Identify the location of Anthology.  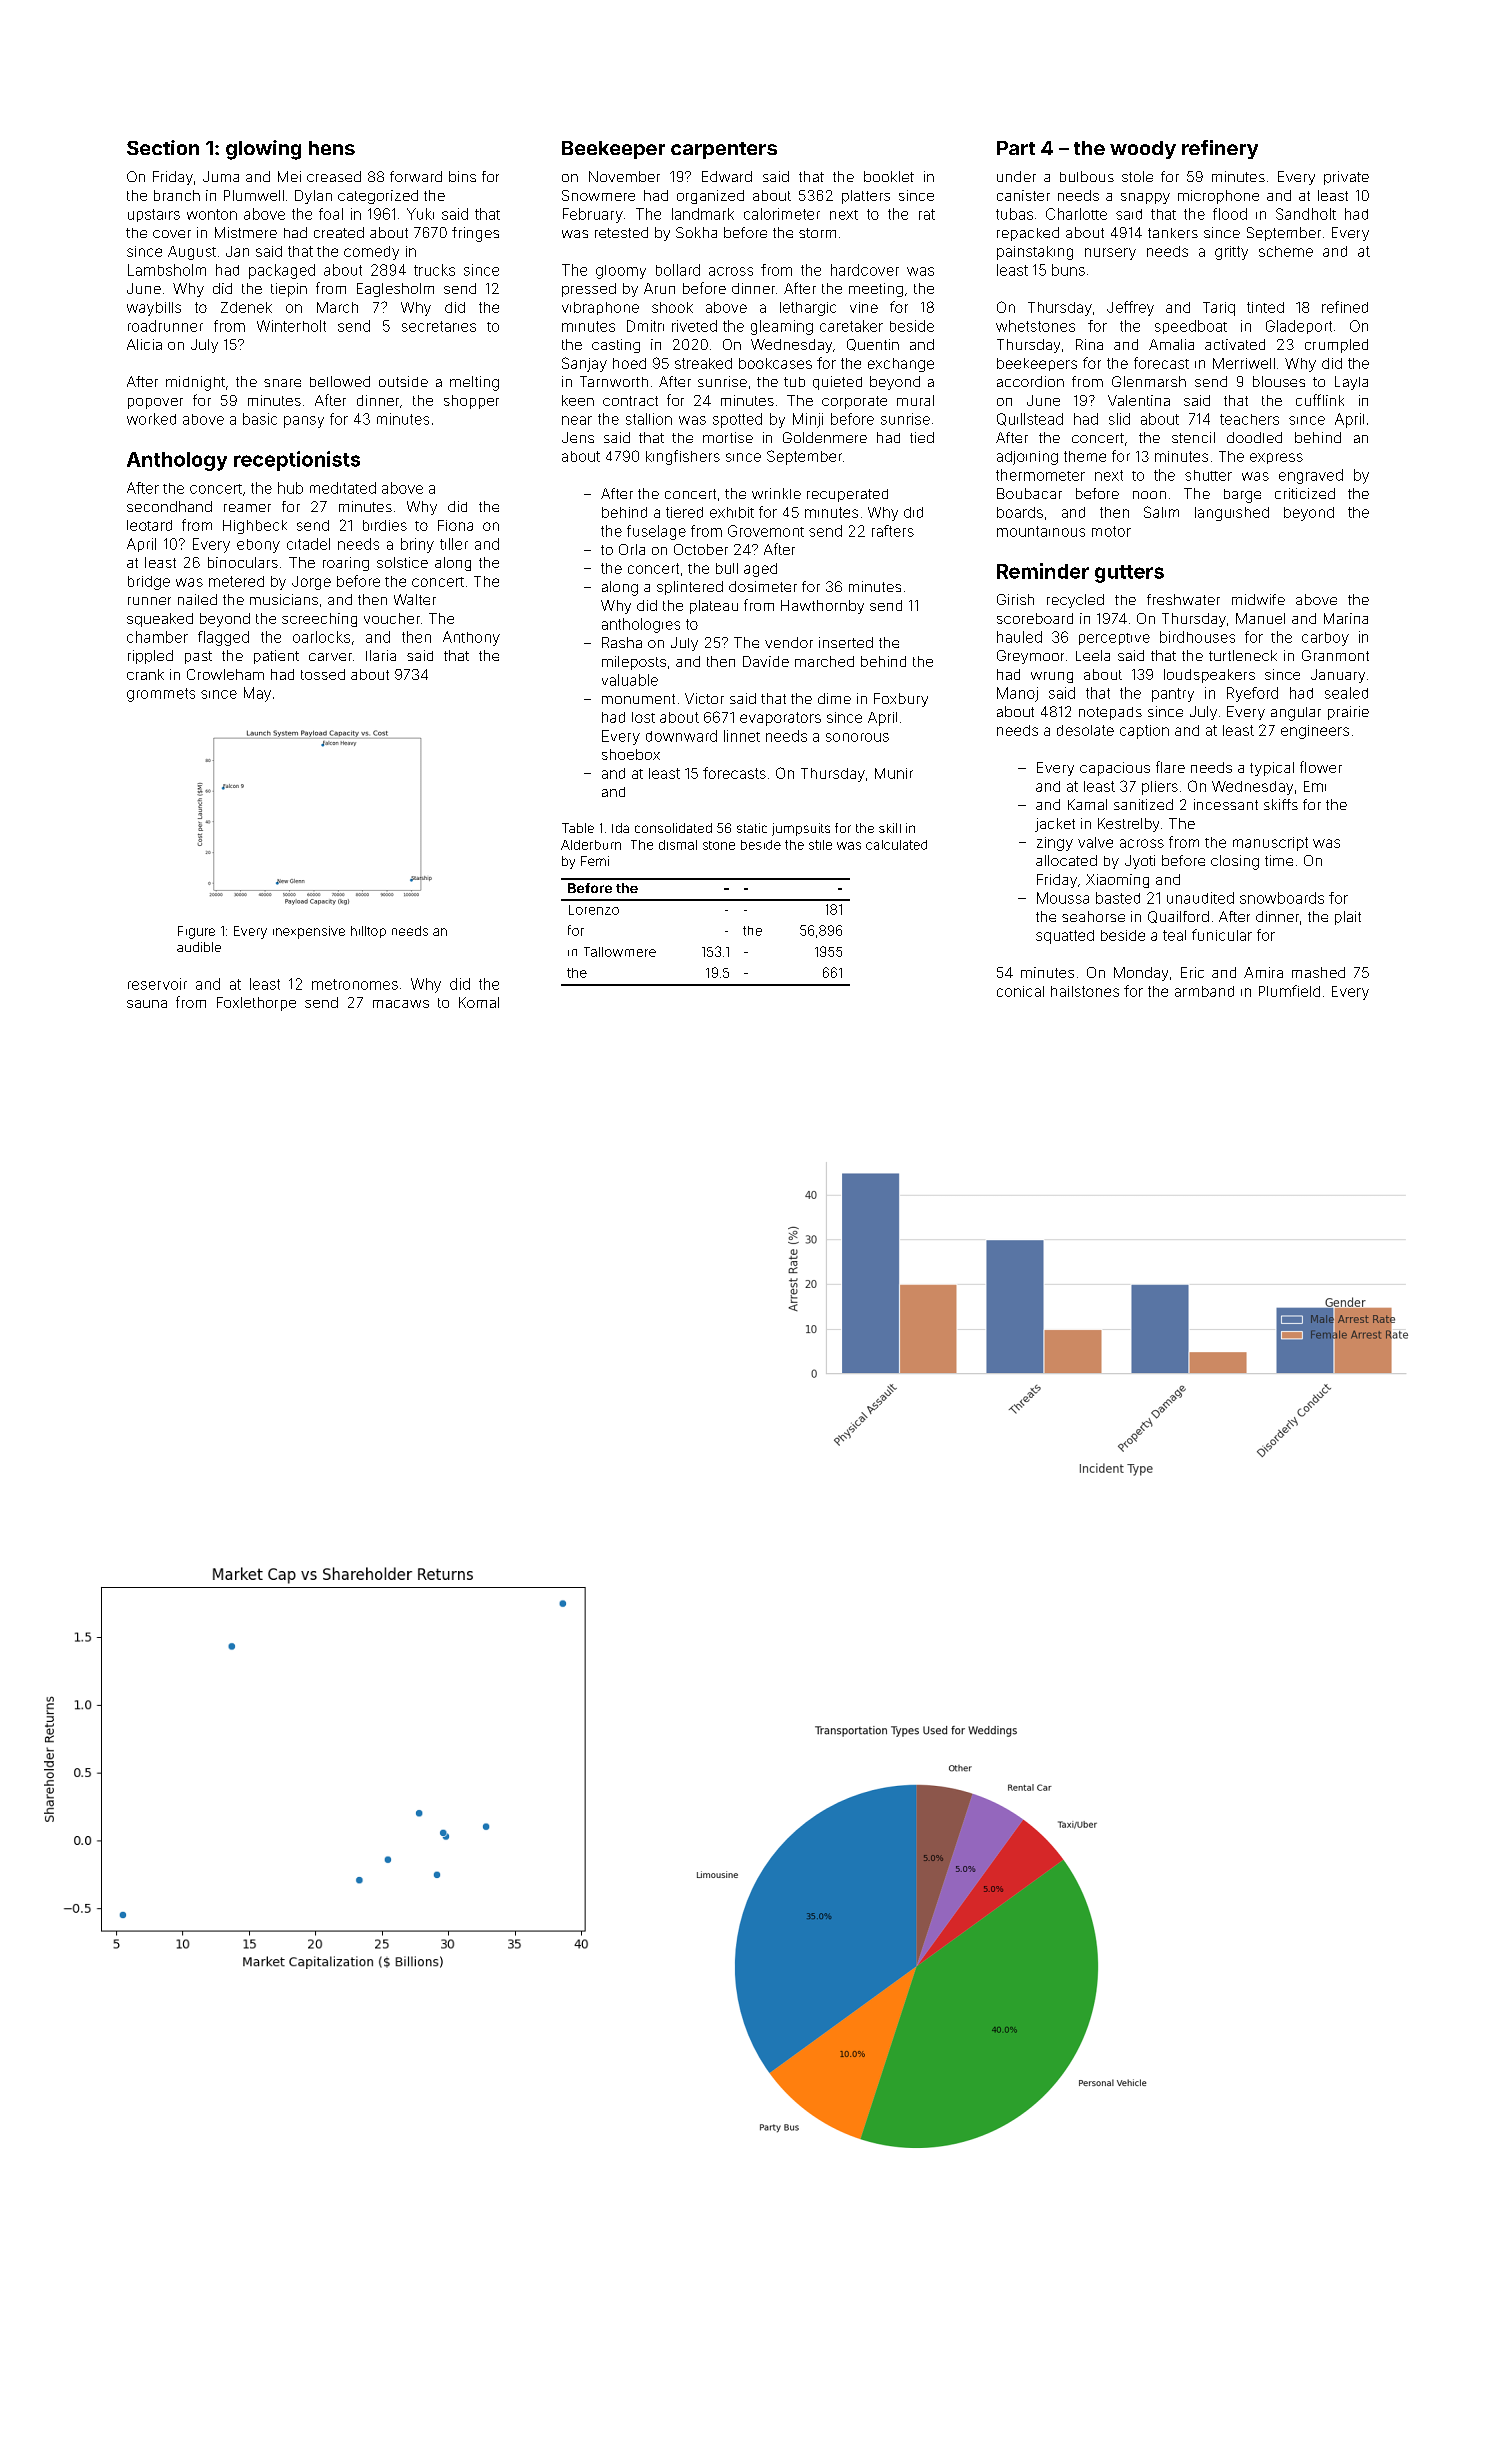
(177, 461).
